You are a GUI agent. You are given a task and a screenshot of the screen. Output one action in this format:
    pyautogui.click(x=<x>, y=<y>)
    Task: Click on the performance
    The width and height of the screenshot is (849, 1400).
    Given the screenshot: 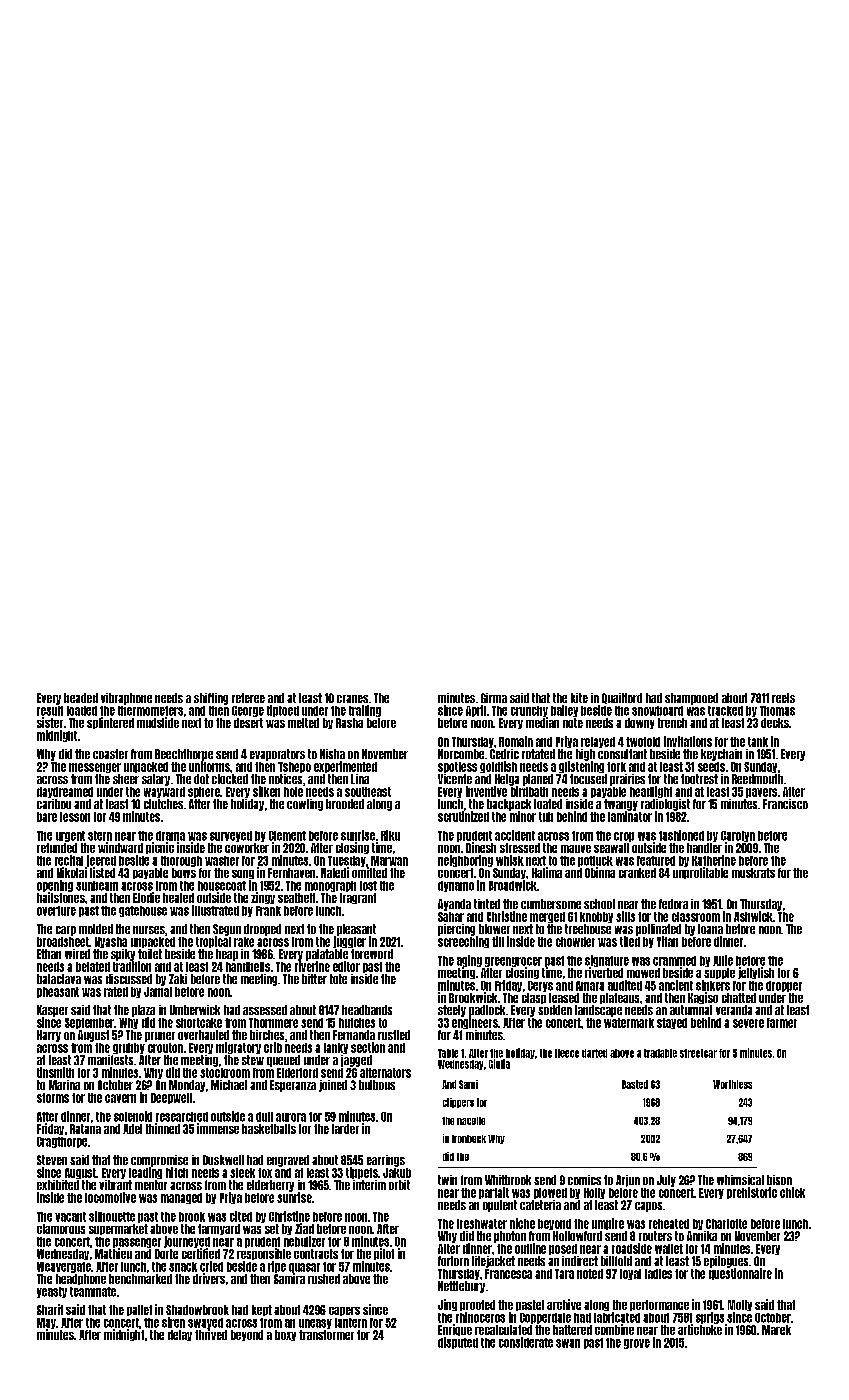 What is the action you would take?
    pyautogui.click(x=659, y=1305)
